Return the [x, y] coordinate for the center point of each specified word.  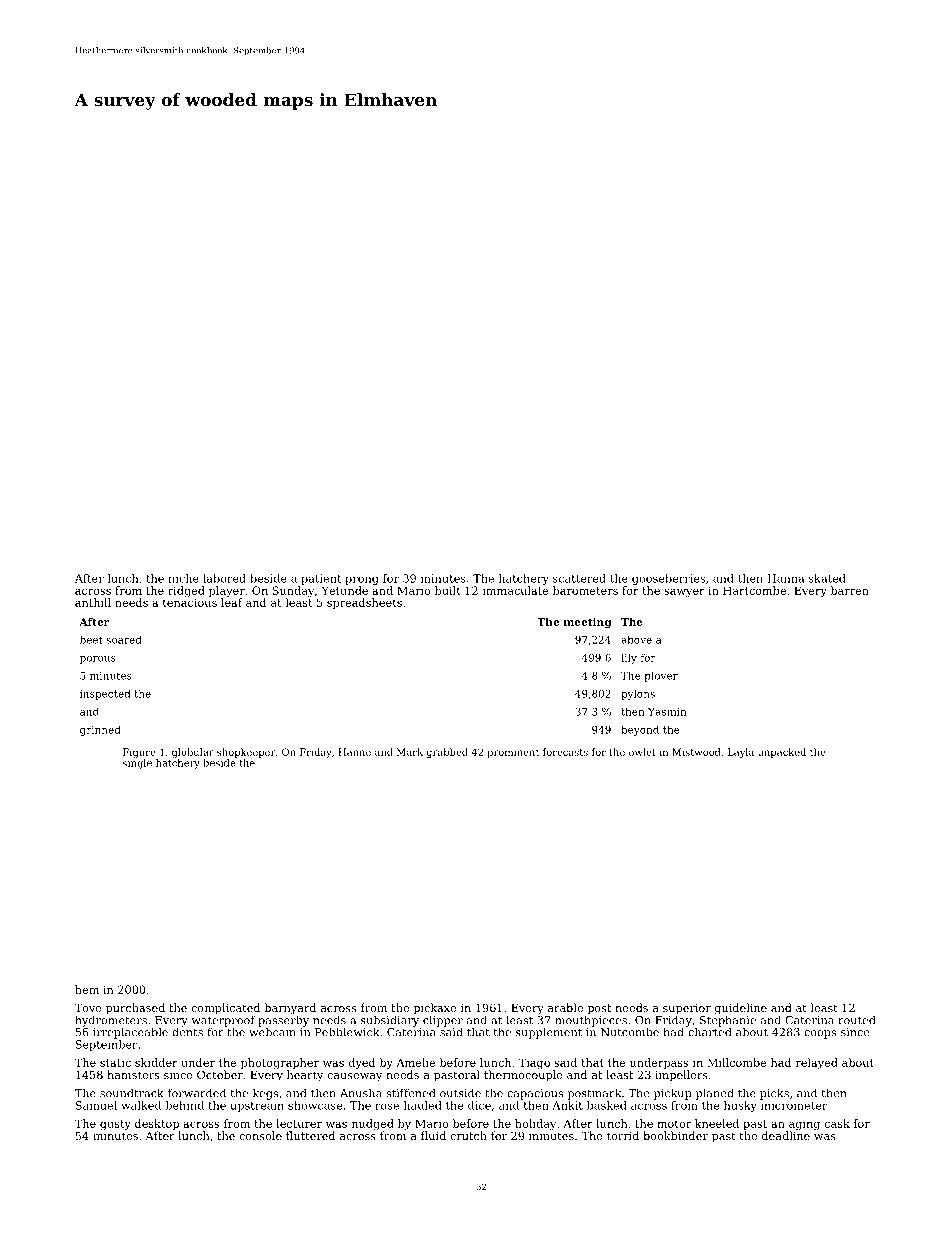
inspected [105, 695]
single [137, 764]
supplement [549, 1033]
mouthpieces [591, 1021]
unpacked [782, 753]
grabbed [447, 753]
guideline [741, 1009]
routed [856, 1020]
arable [565, 1007]
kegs [265, 1094]
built [448, 590]
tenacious [190, 602]
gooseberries [668, 579]
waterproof [223, 1021]
